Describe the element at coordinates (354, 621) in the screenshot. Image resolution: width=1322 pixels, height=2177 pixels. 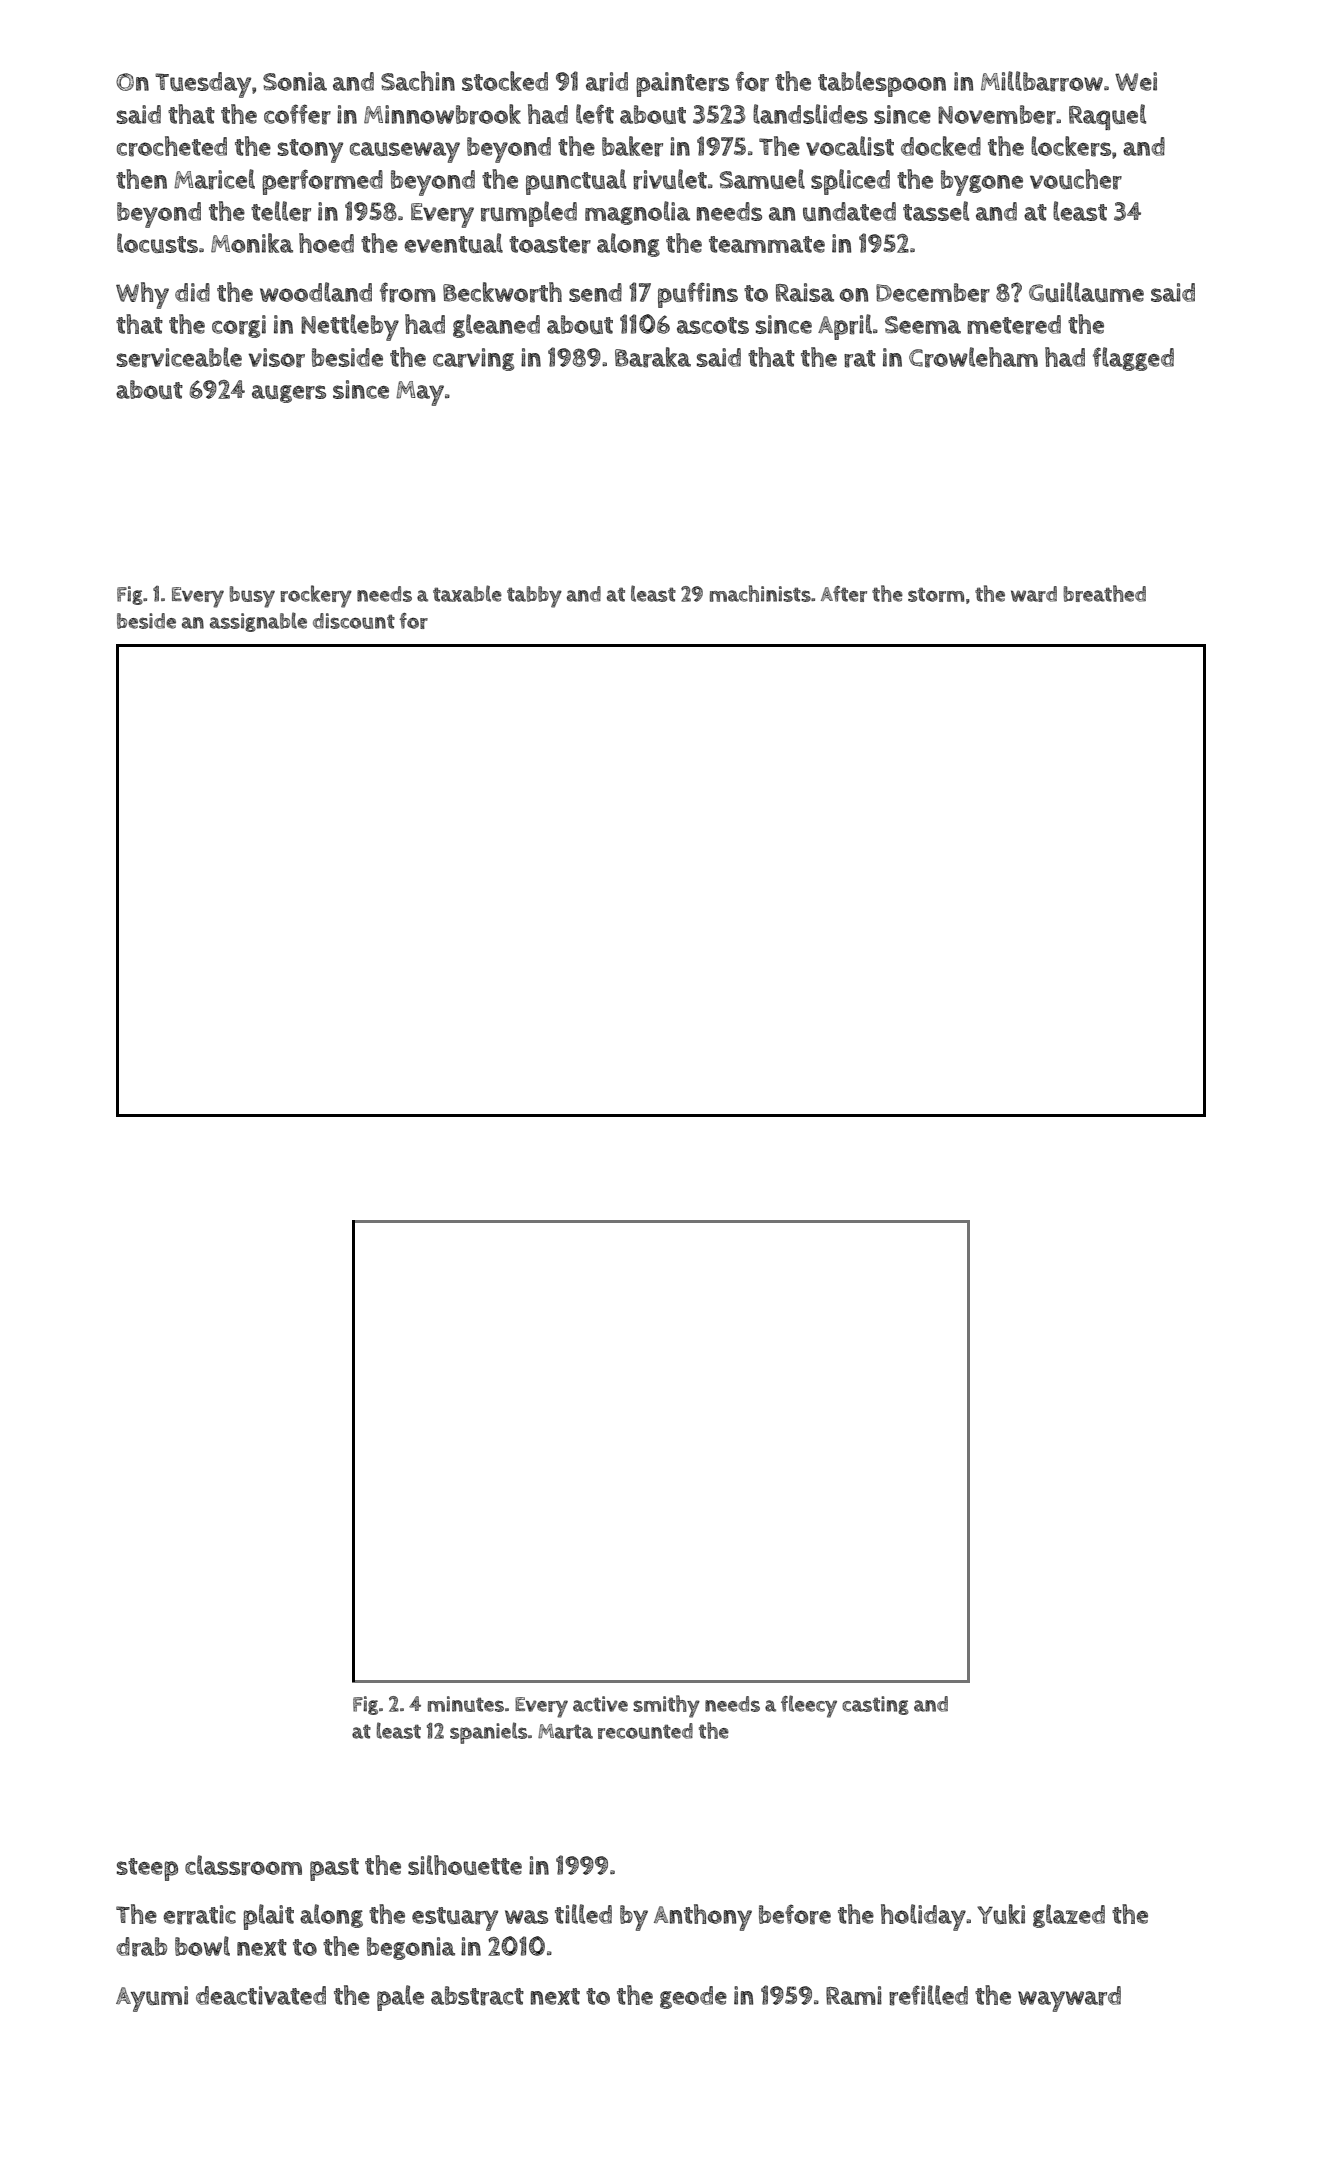
I see `discount` at that location.
